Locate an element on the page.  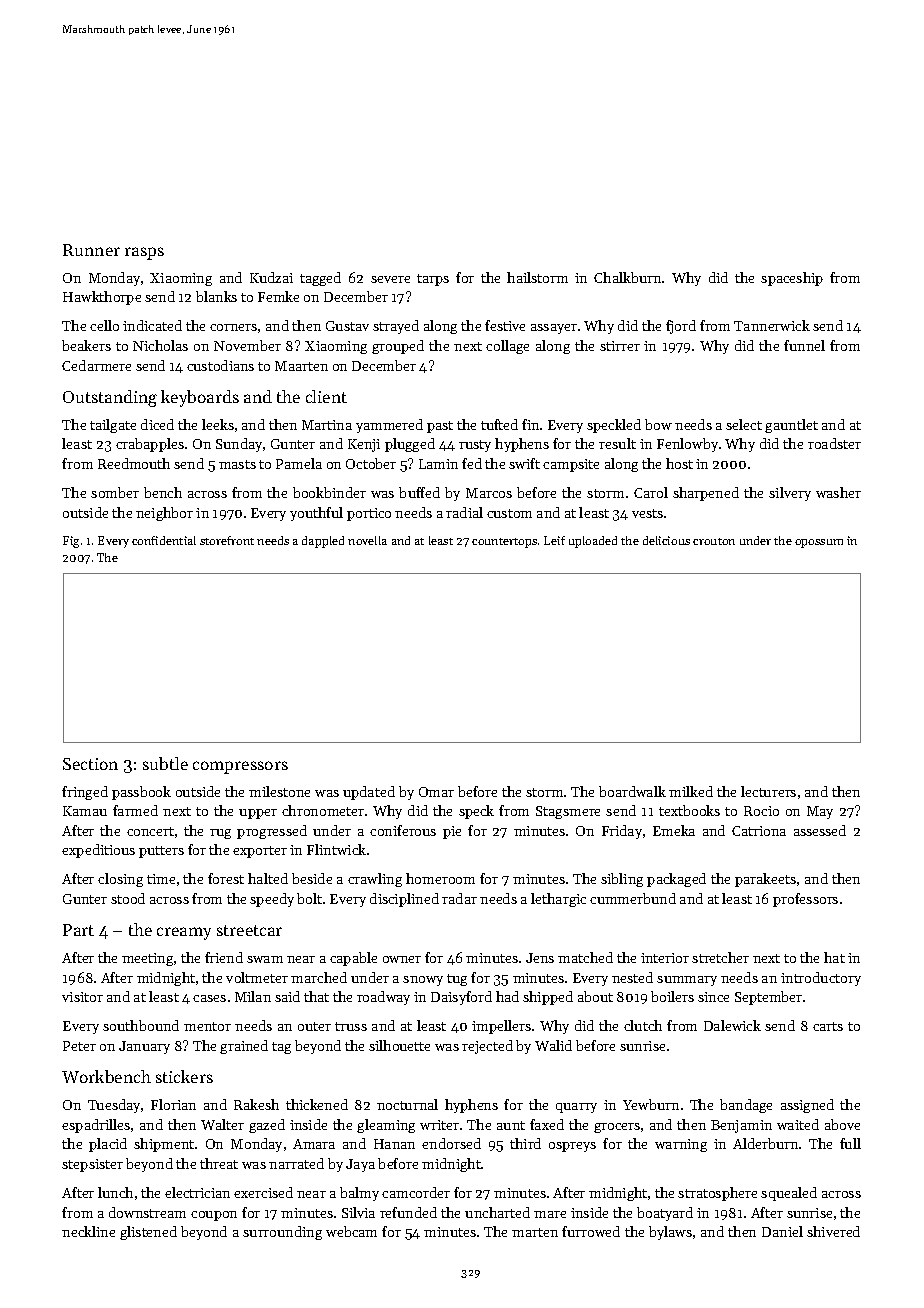
washer is located at coordinates (838, 492).
